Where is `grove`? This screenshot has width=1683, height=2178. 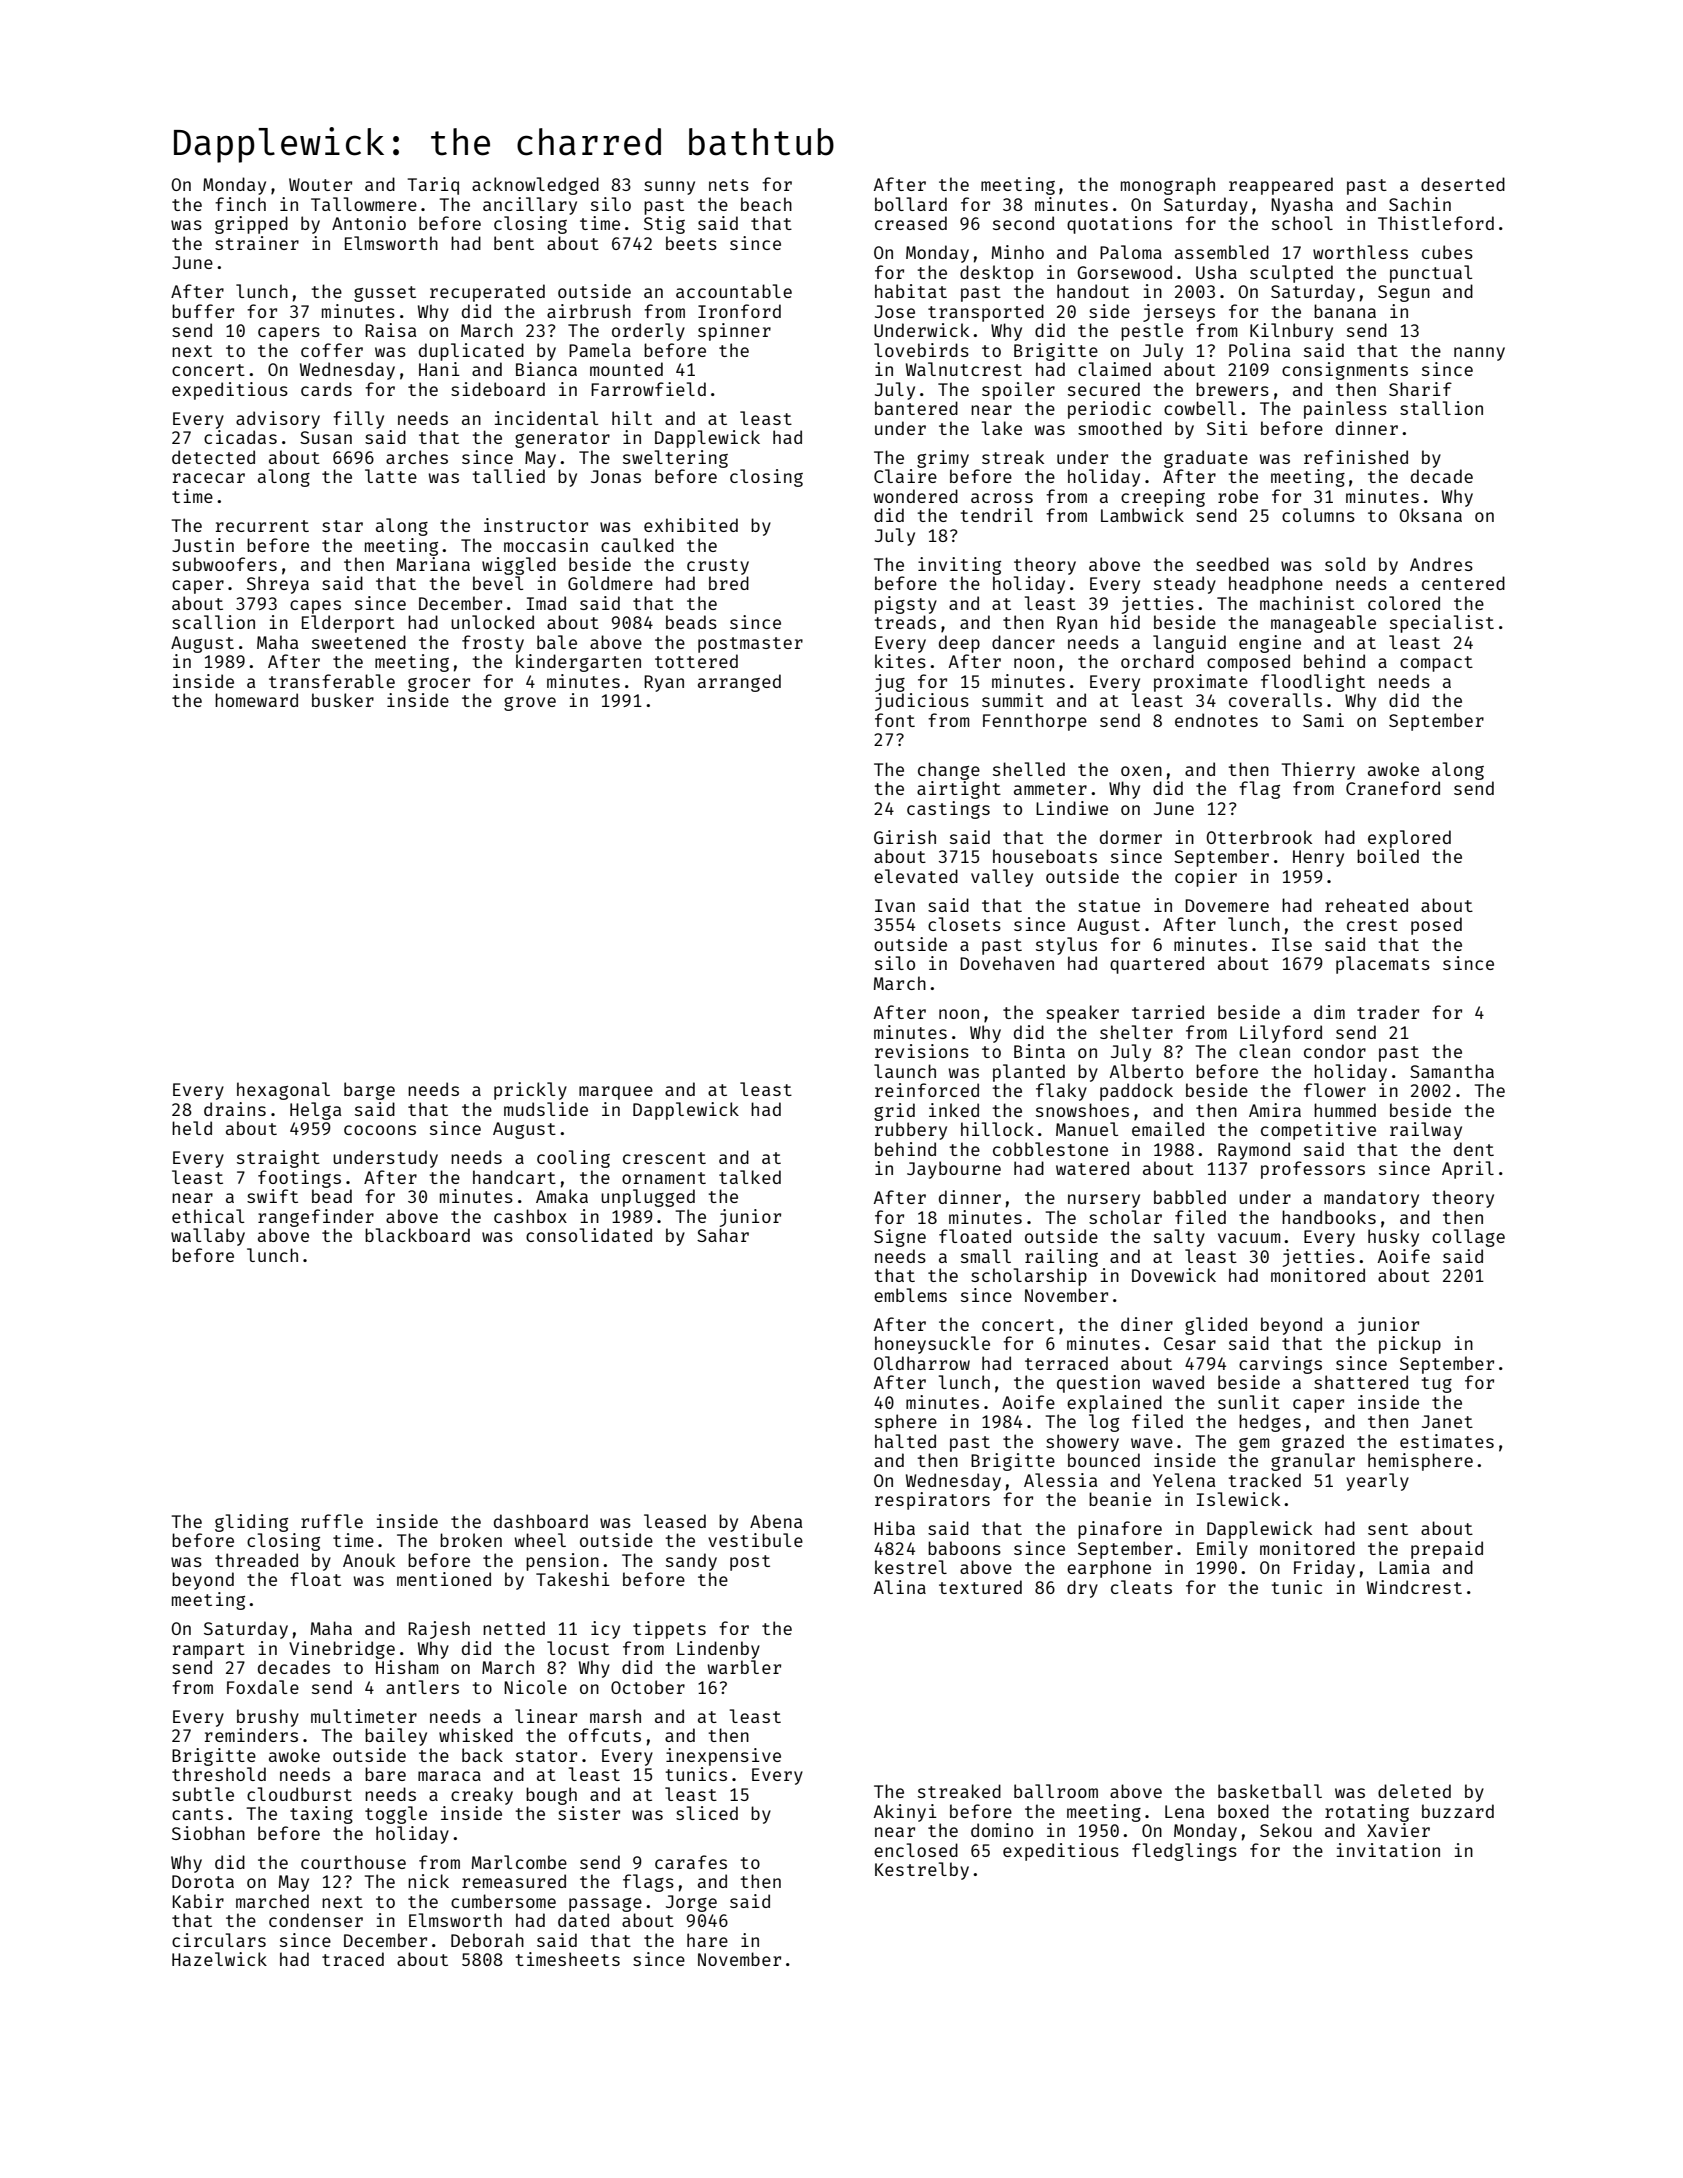
grove is located at coordinates (530, 704).
